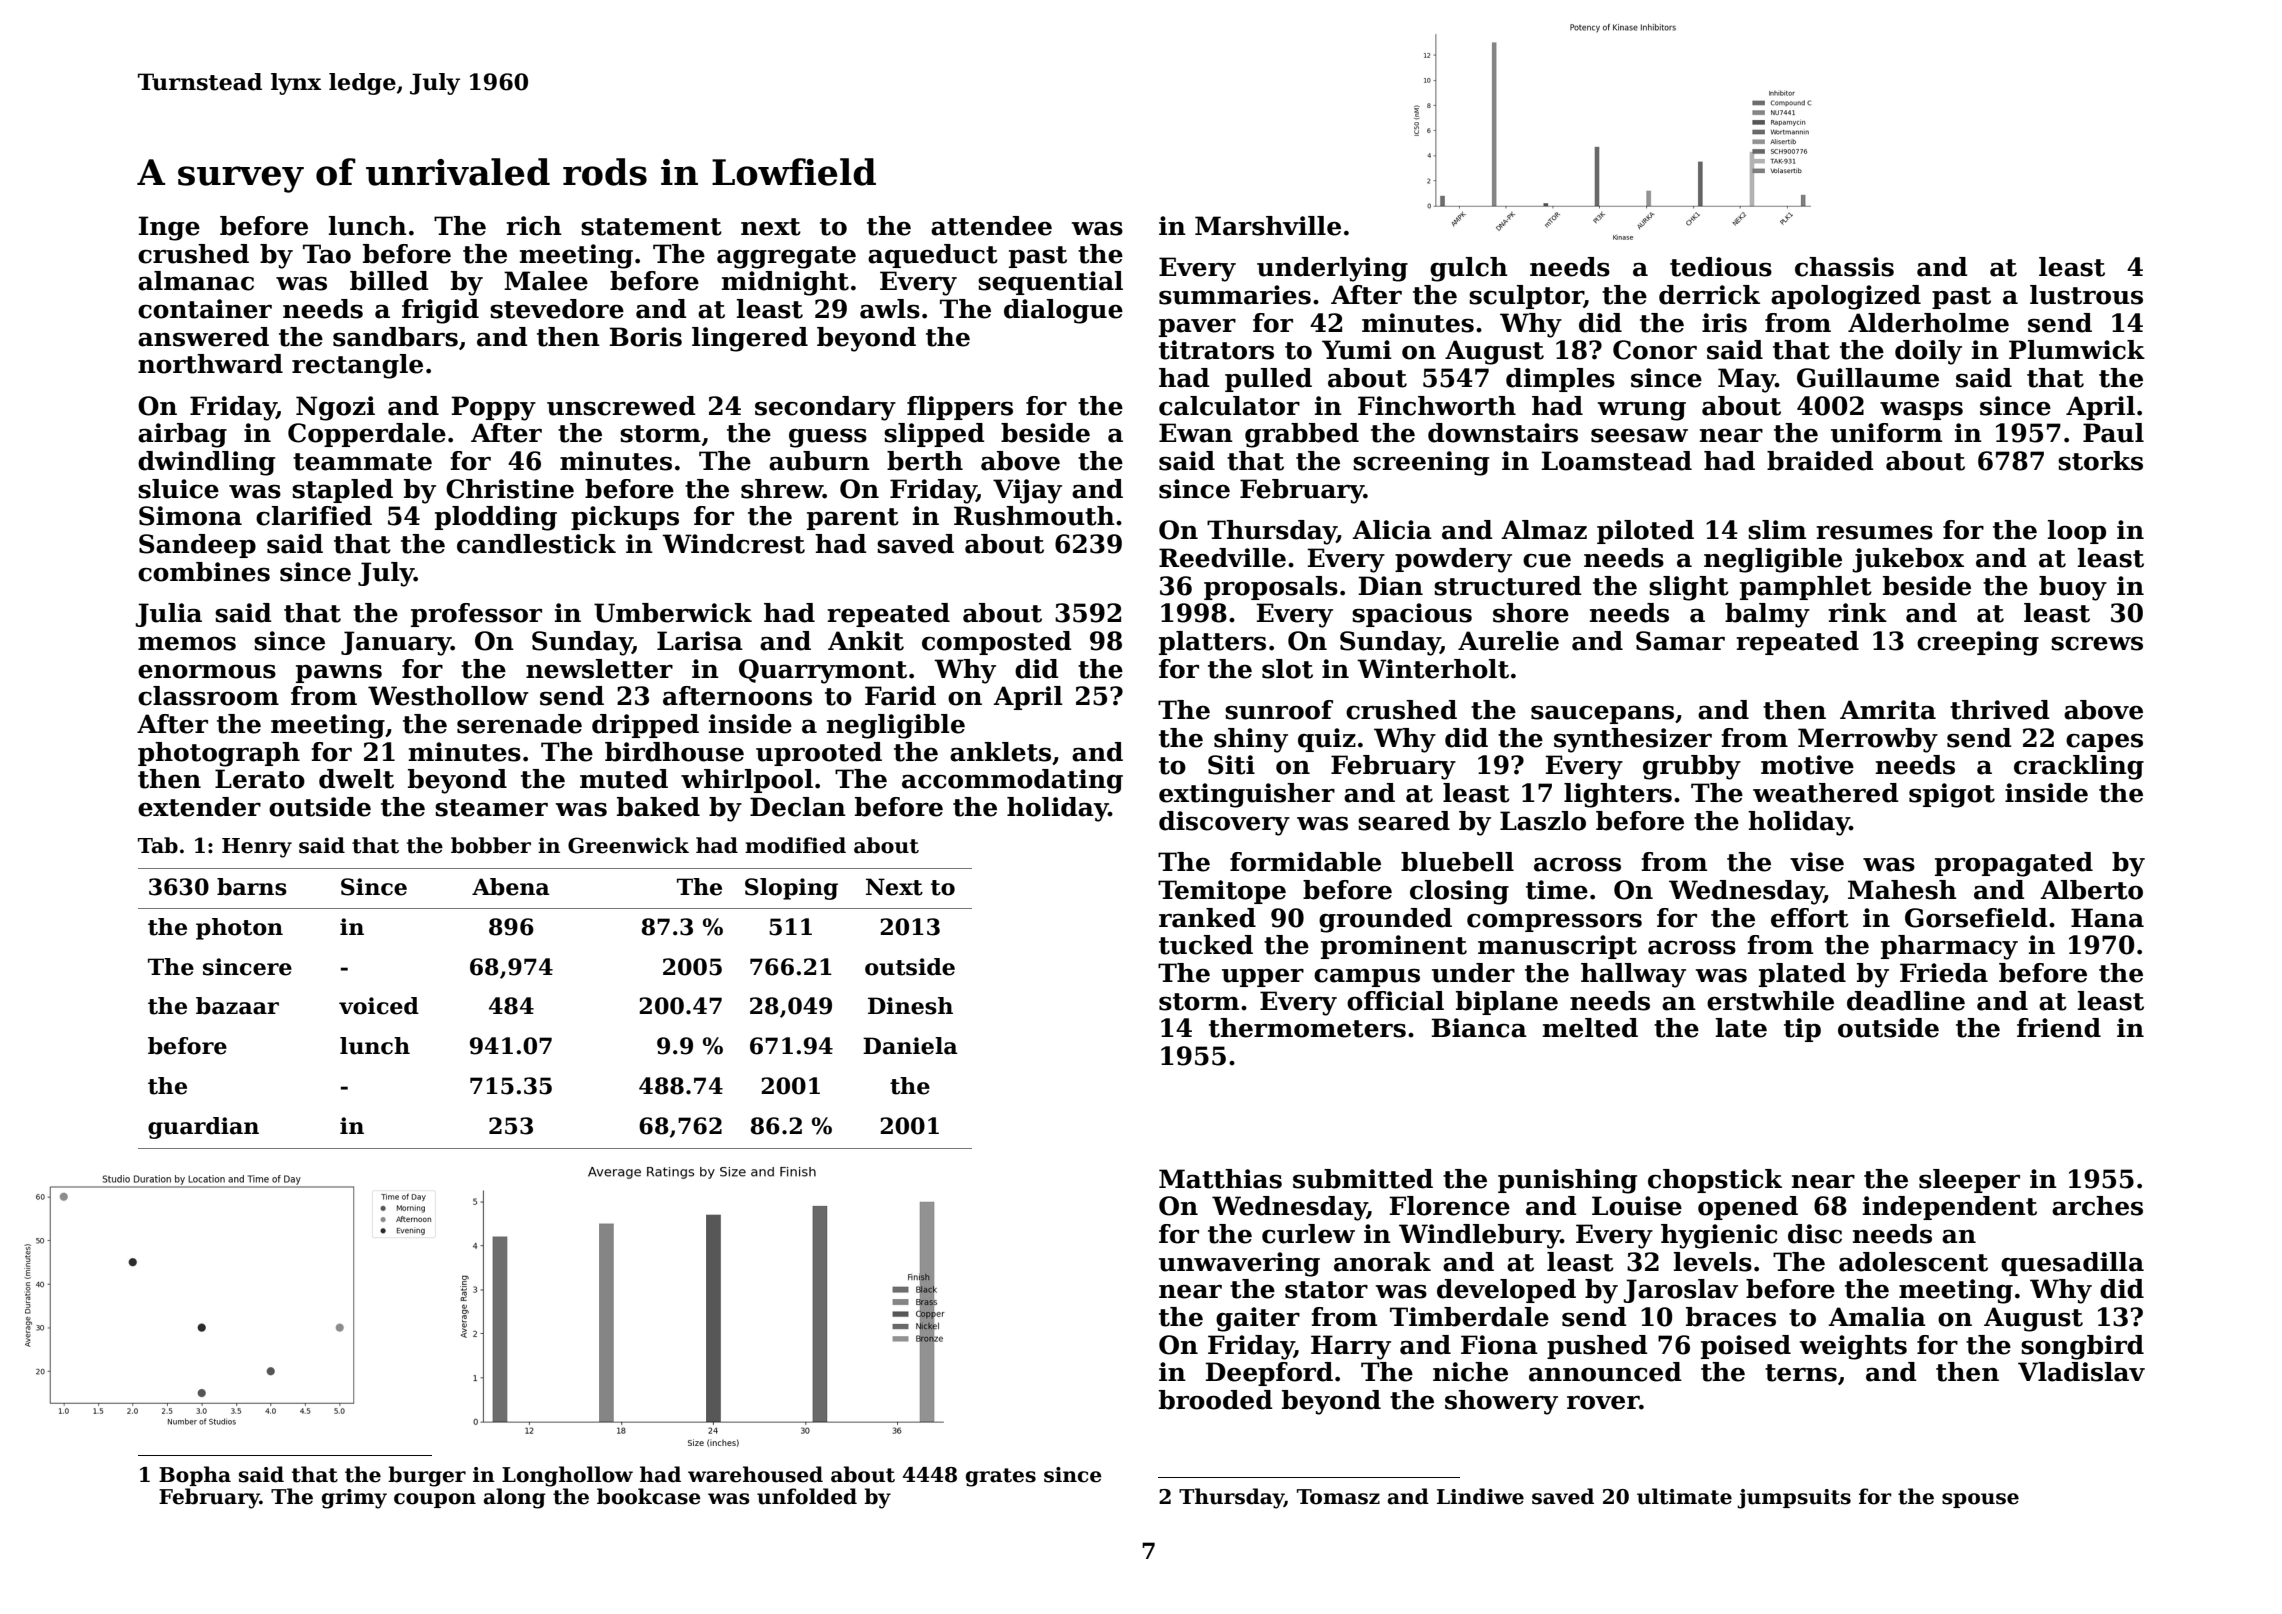 Image resolution: width=2282 pixels, height=1614 pixels. What do you see at coordinates (1437, 406) in the page?
I see `Finchworth` at bounding box center [1437, 406].
